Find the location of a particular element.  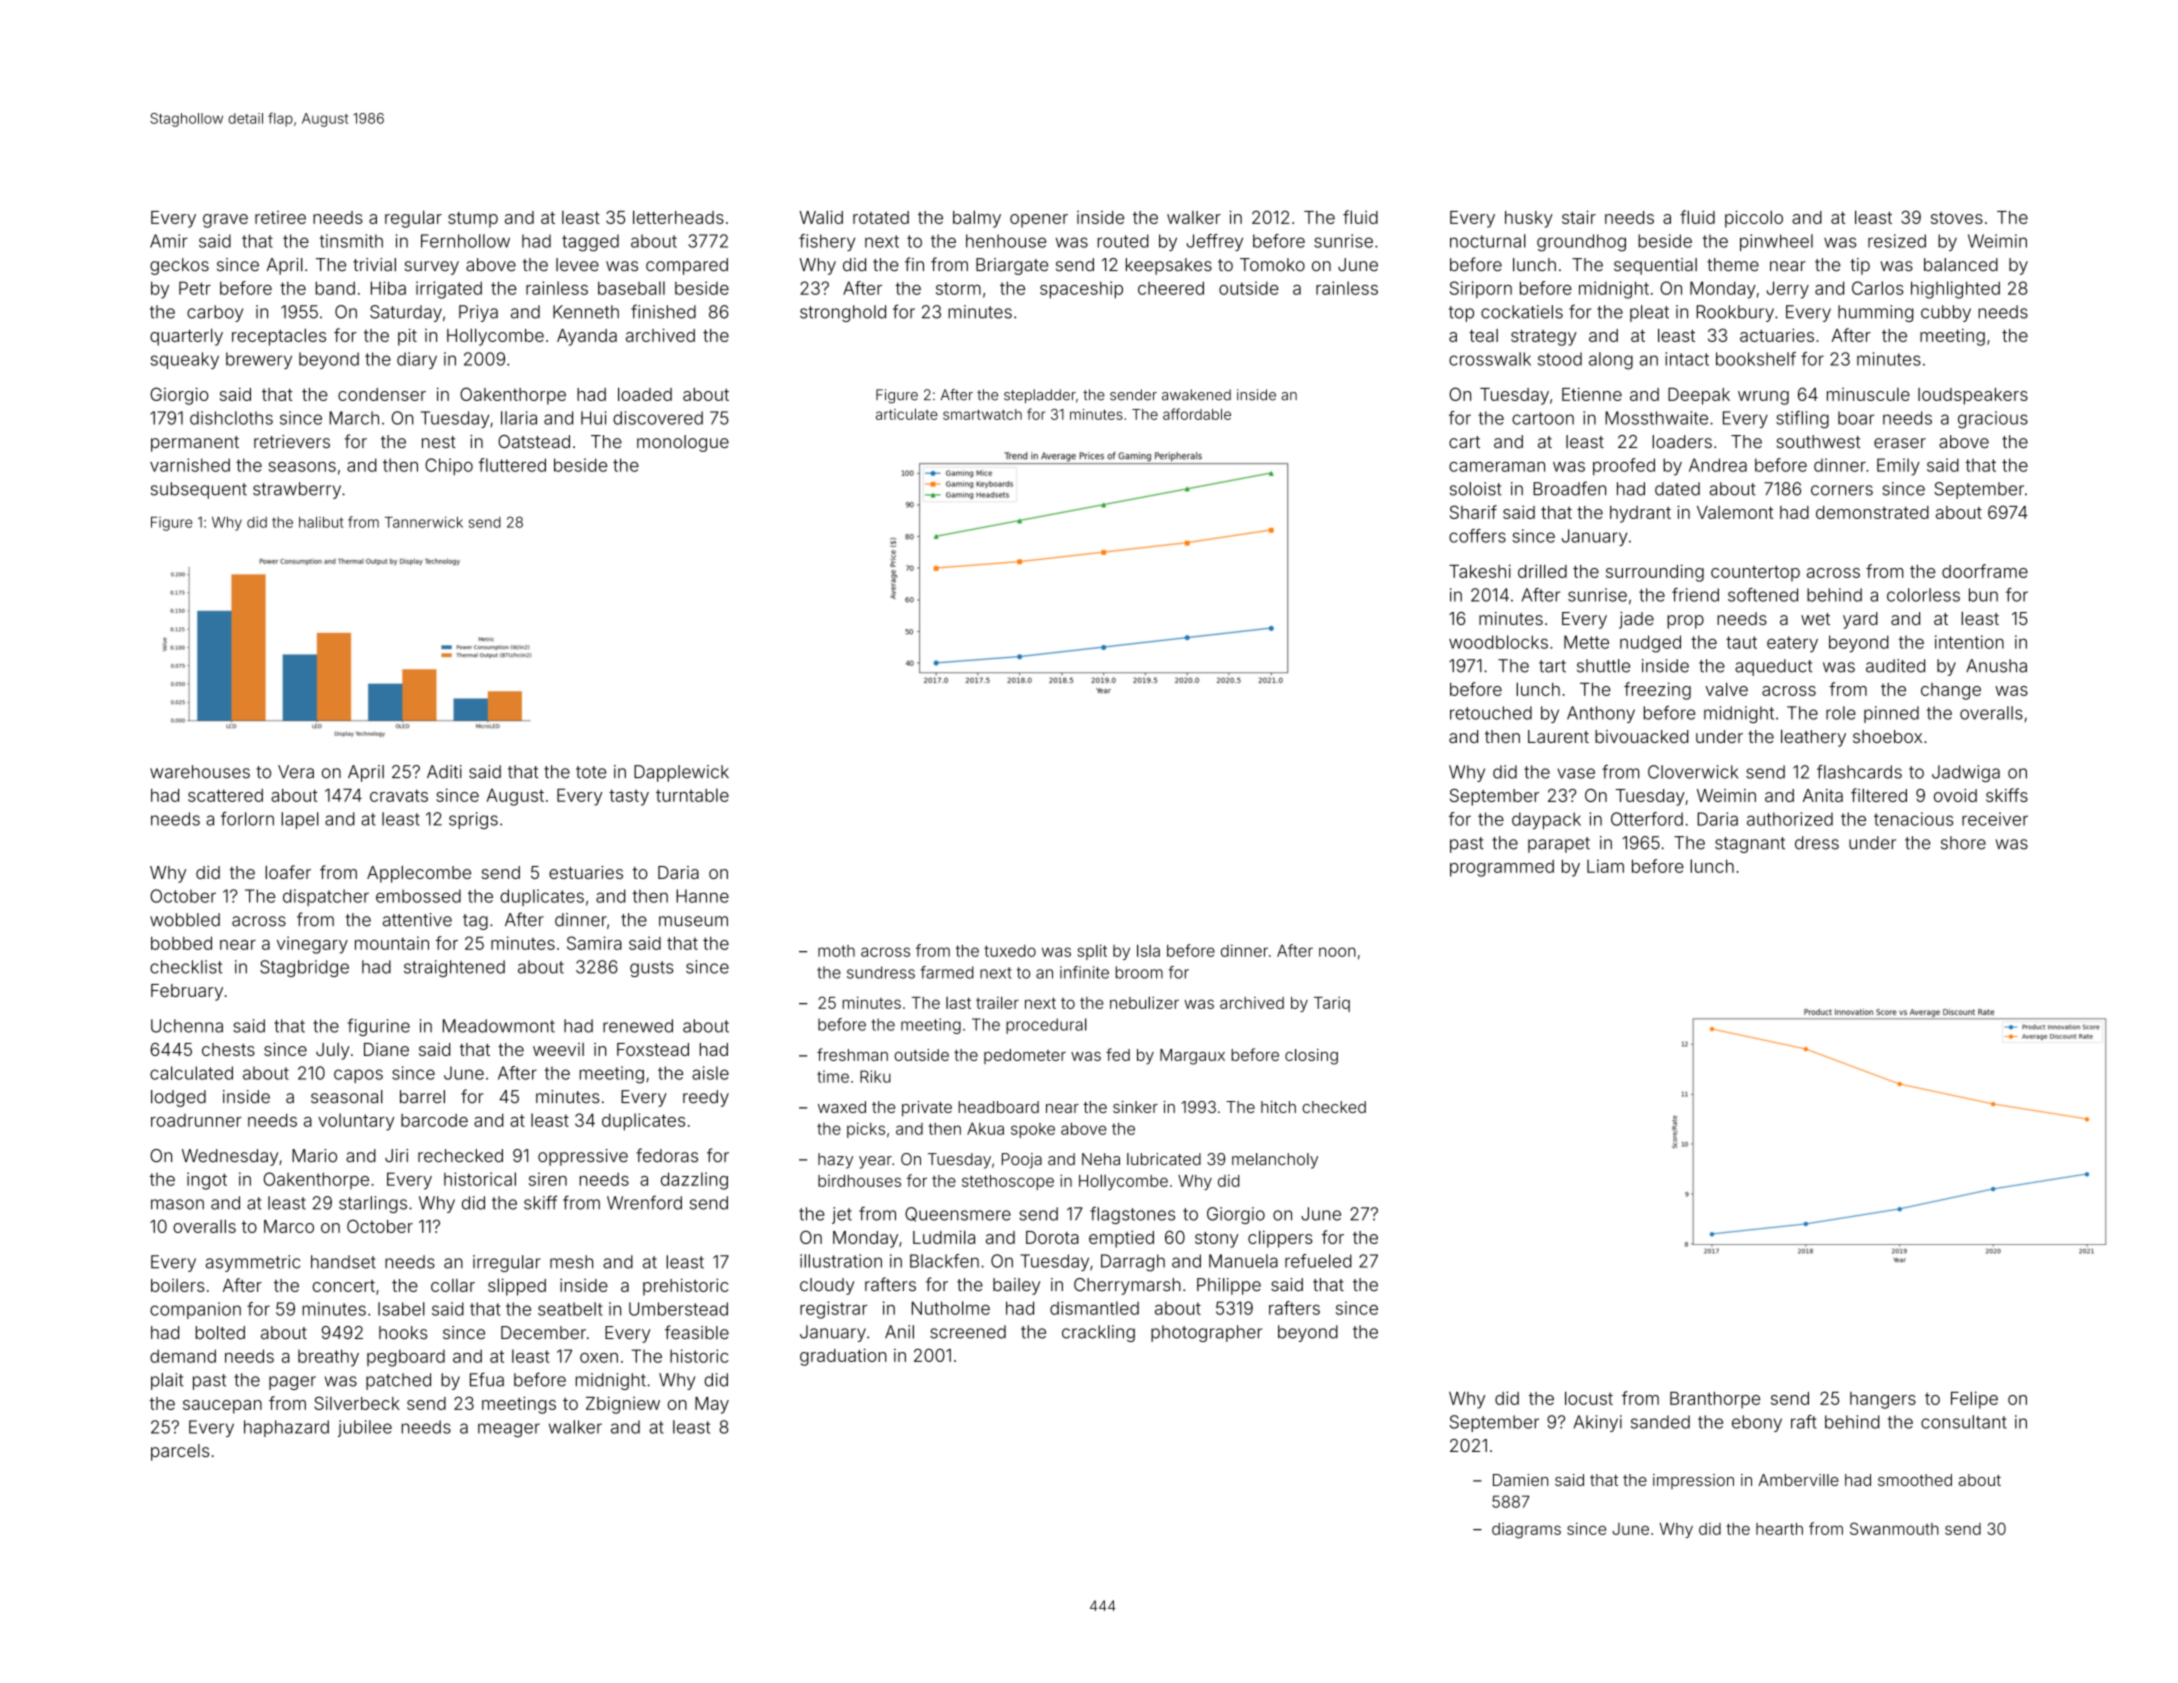

Swanmouth is located at coordinates (1894, 1528).
